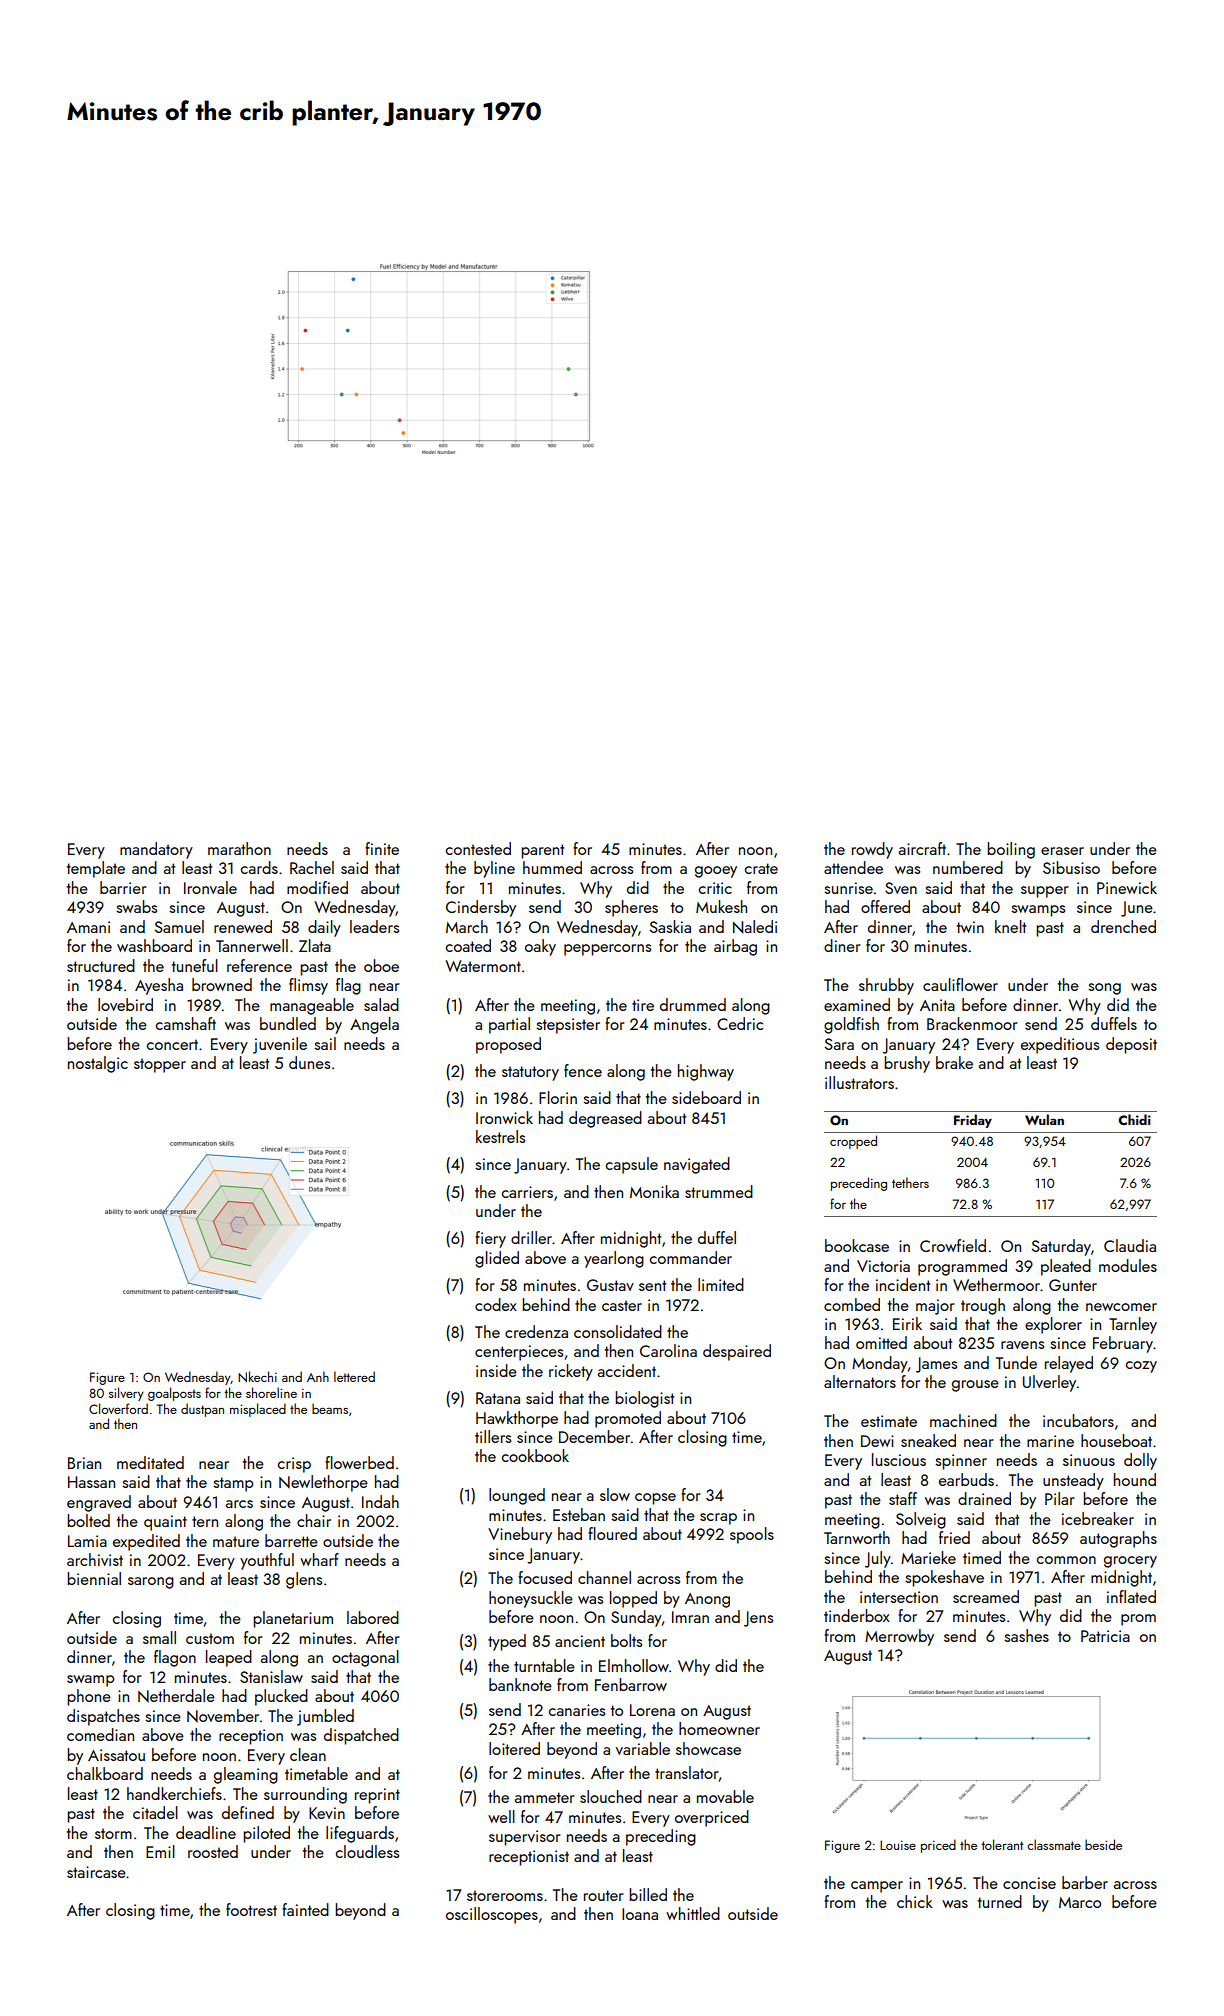 This screenshot has width=1224, height=2016. What do you see at coordinates (381, 965) in the screenshot?
I see `oboe` at bounding box center [381, 965].
